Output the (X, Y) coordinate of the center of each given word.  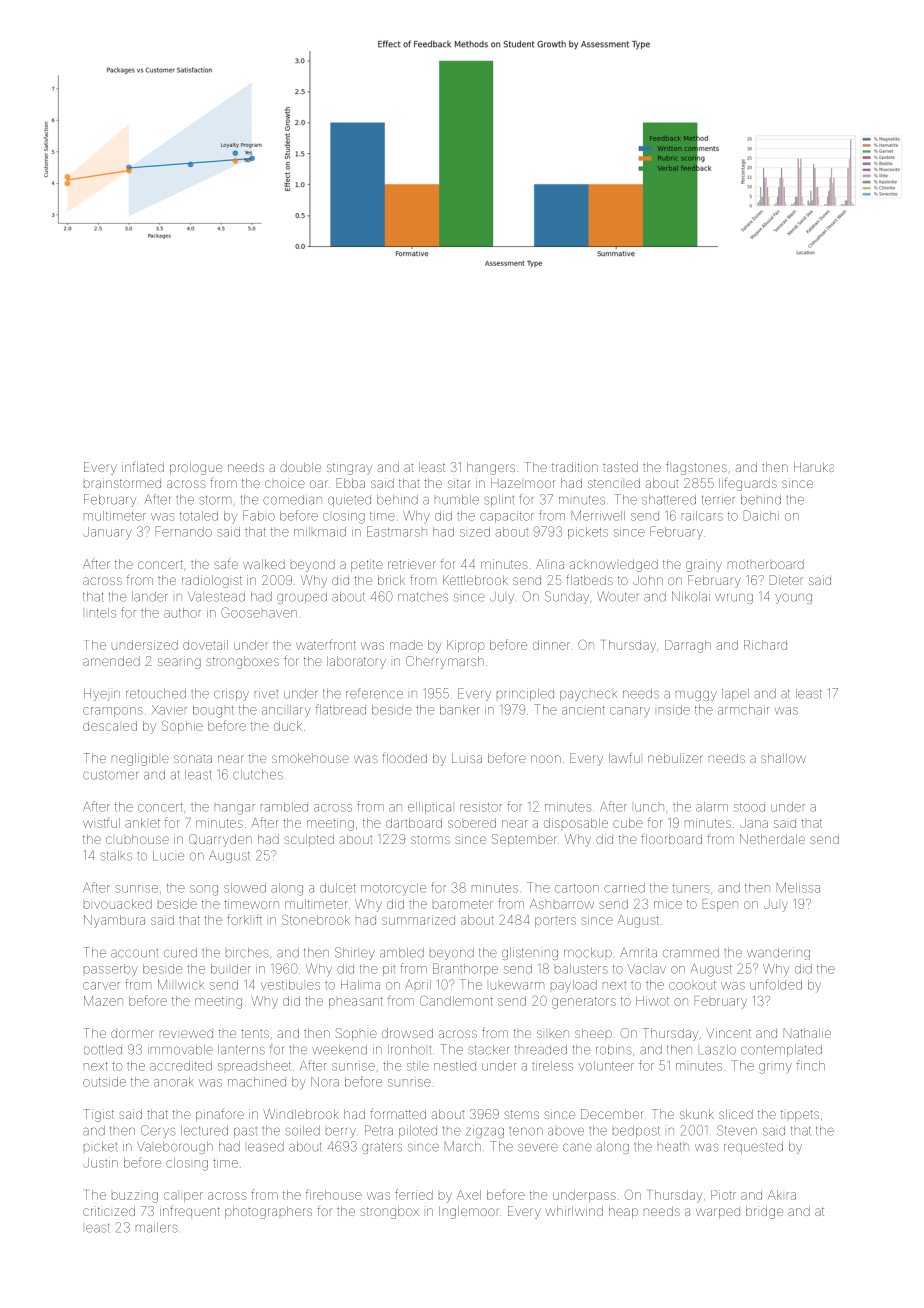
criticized (109, 1211)
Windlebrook (301, 1114)
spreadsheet (254, 1066)
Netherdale (772, 839)
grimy (775, 1068)
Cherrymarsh (445, 662)
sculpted (309, 840)
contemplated (781, 1051)
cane (577, 1147)
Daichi (761, 515)
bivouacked (118, 904)
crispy (231, 694)
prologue (196, 468)
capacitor (507, 517)
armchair (743, 710)
